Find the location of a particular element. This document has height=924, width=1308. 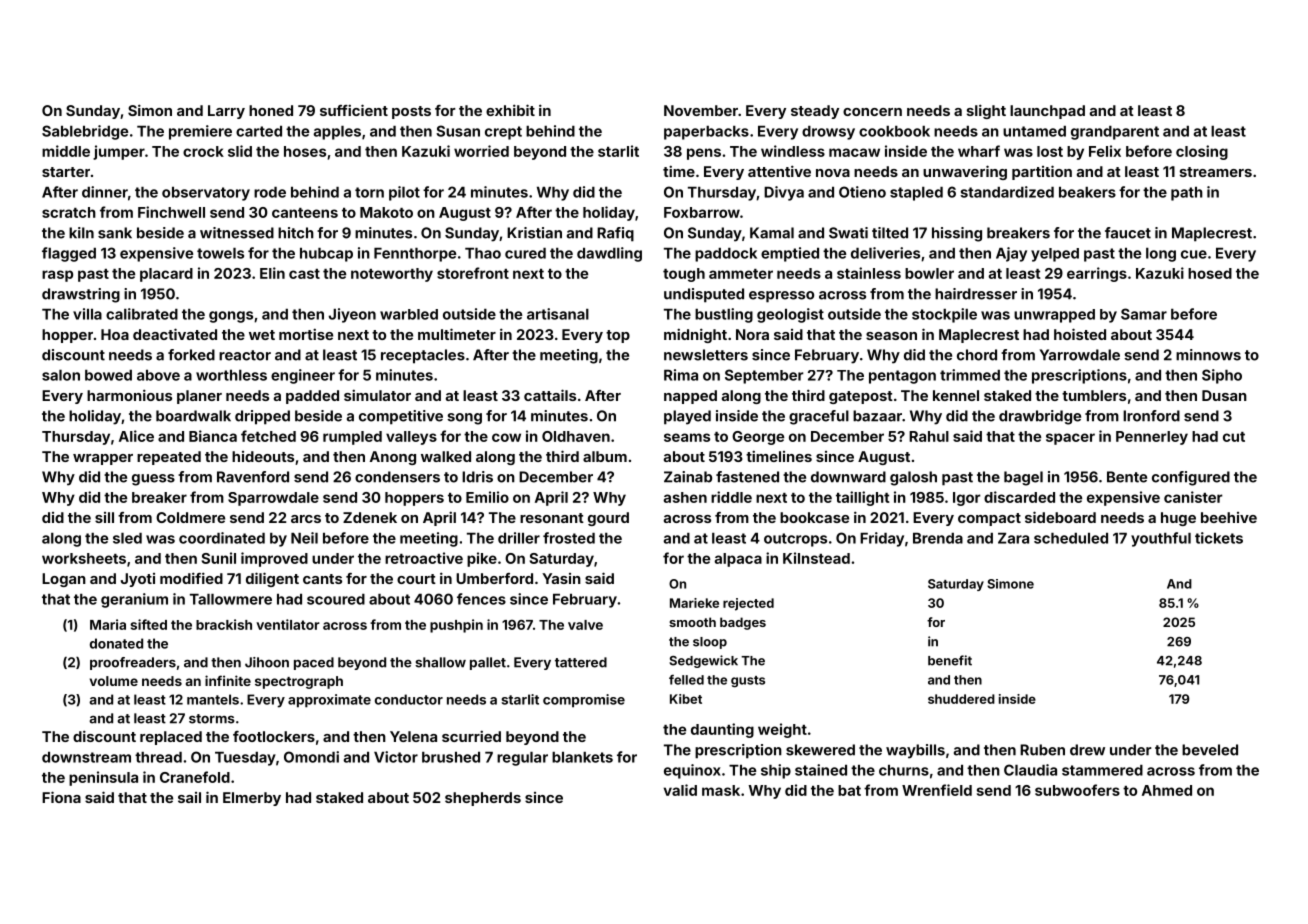

stockpile is located at coordinates (944, 315).
